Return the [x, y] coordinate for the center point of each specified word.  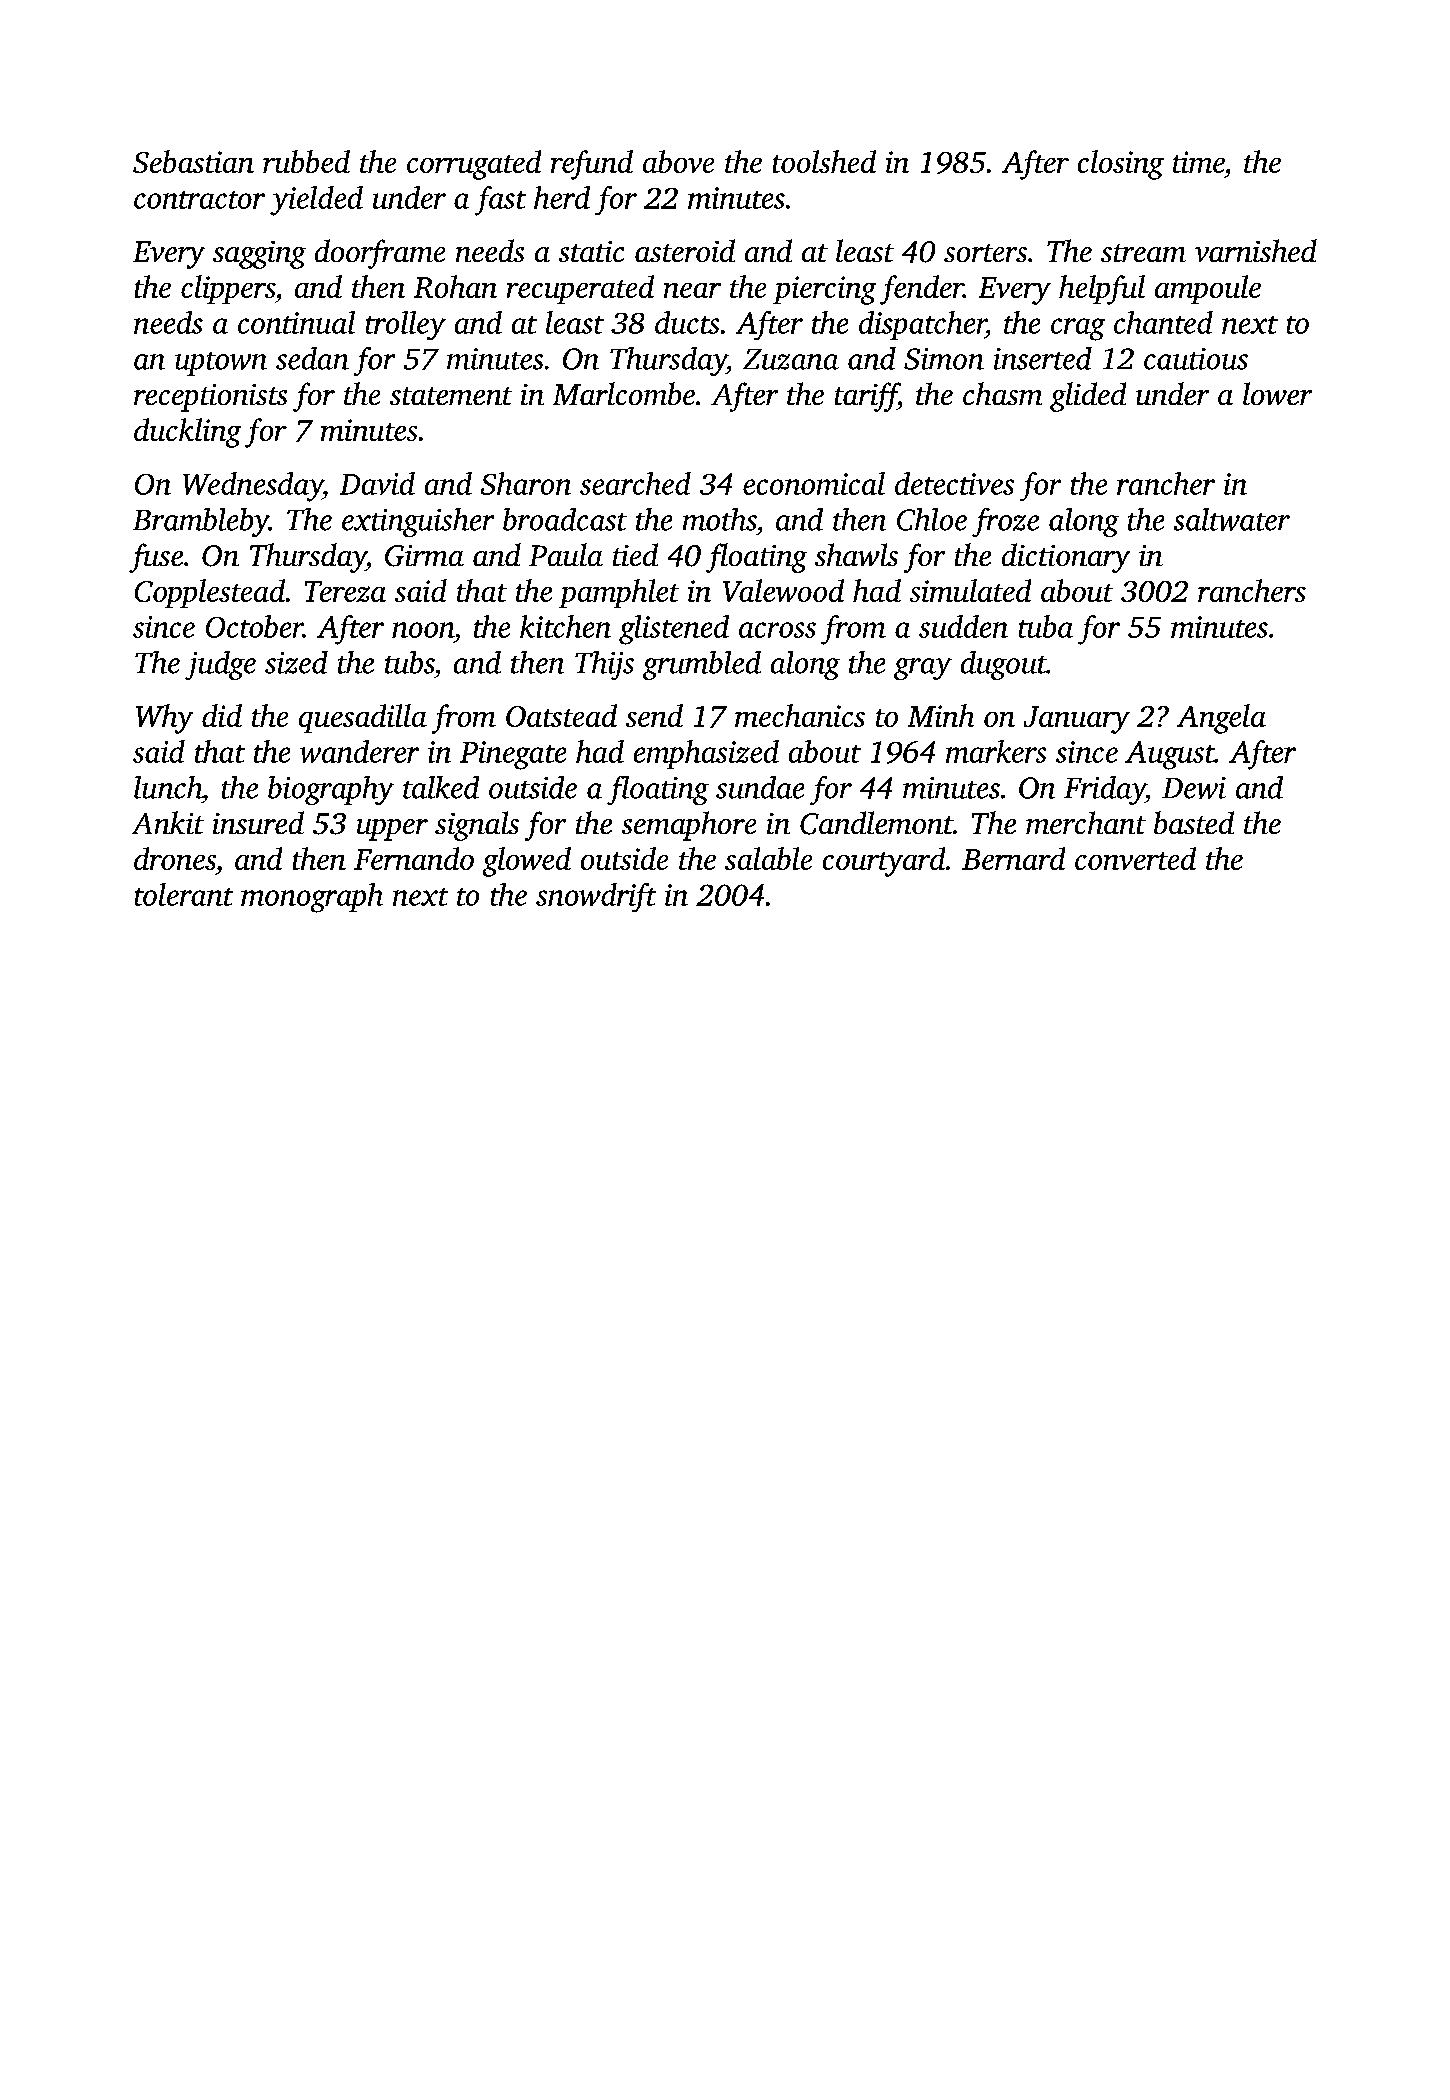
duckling [187, 433]
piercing [824, 290]
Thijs [604, 665]
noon [423, 630]
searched [635, 483]
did [222, 715]
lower [1277, 393]
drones [175, 858]
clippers [228, 289]
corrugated [474, 165]
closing [1121, 165]
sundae [760, 787]
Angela [1221, 719]
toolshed [824, 161]
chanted [1163, 322]
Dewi [1194, 788]
